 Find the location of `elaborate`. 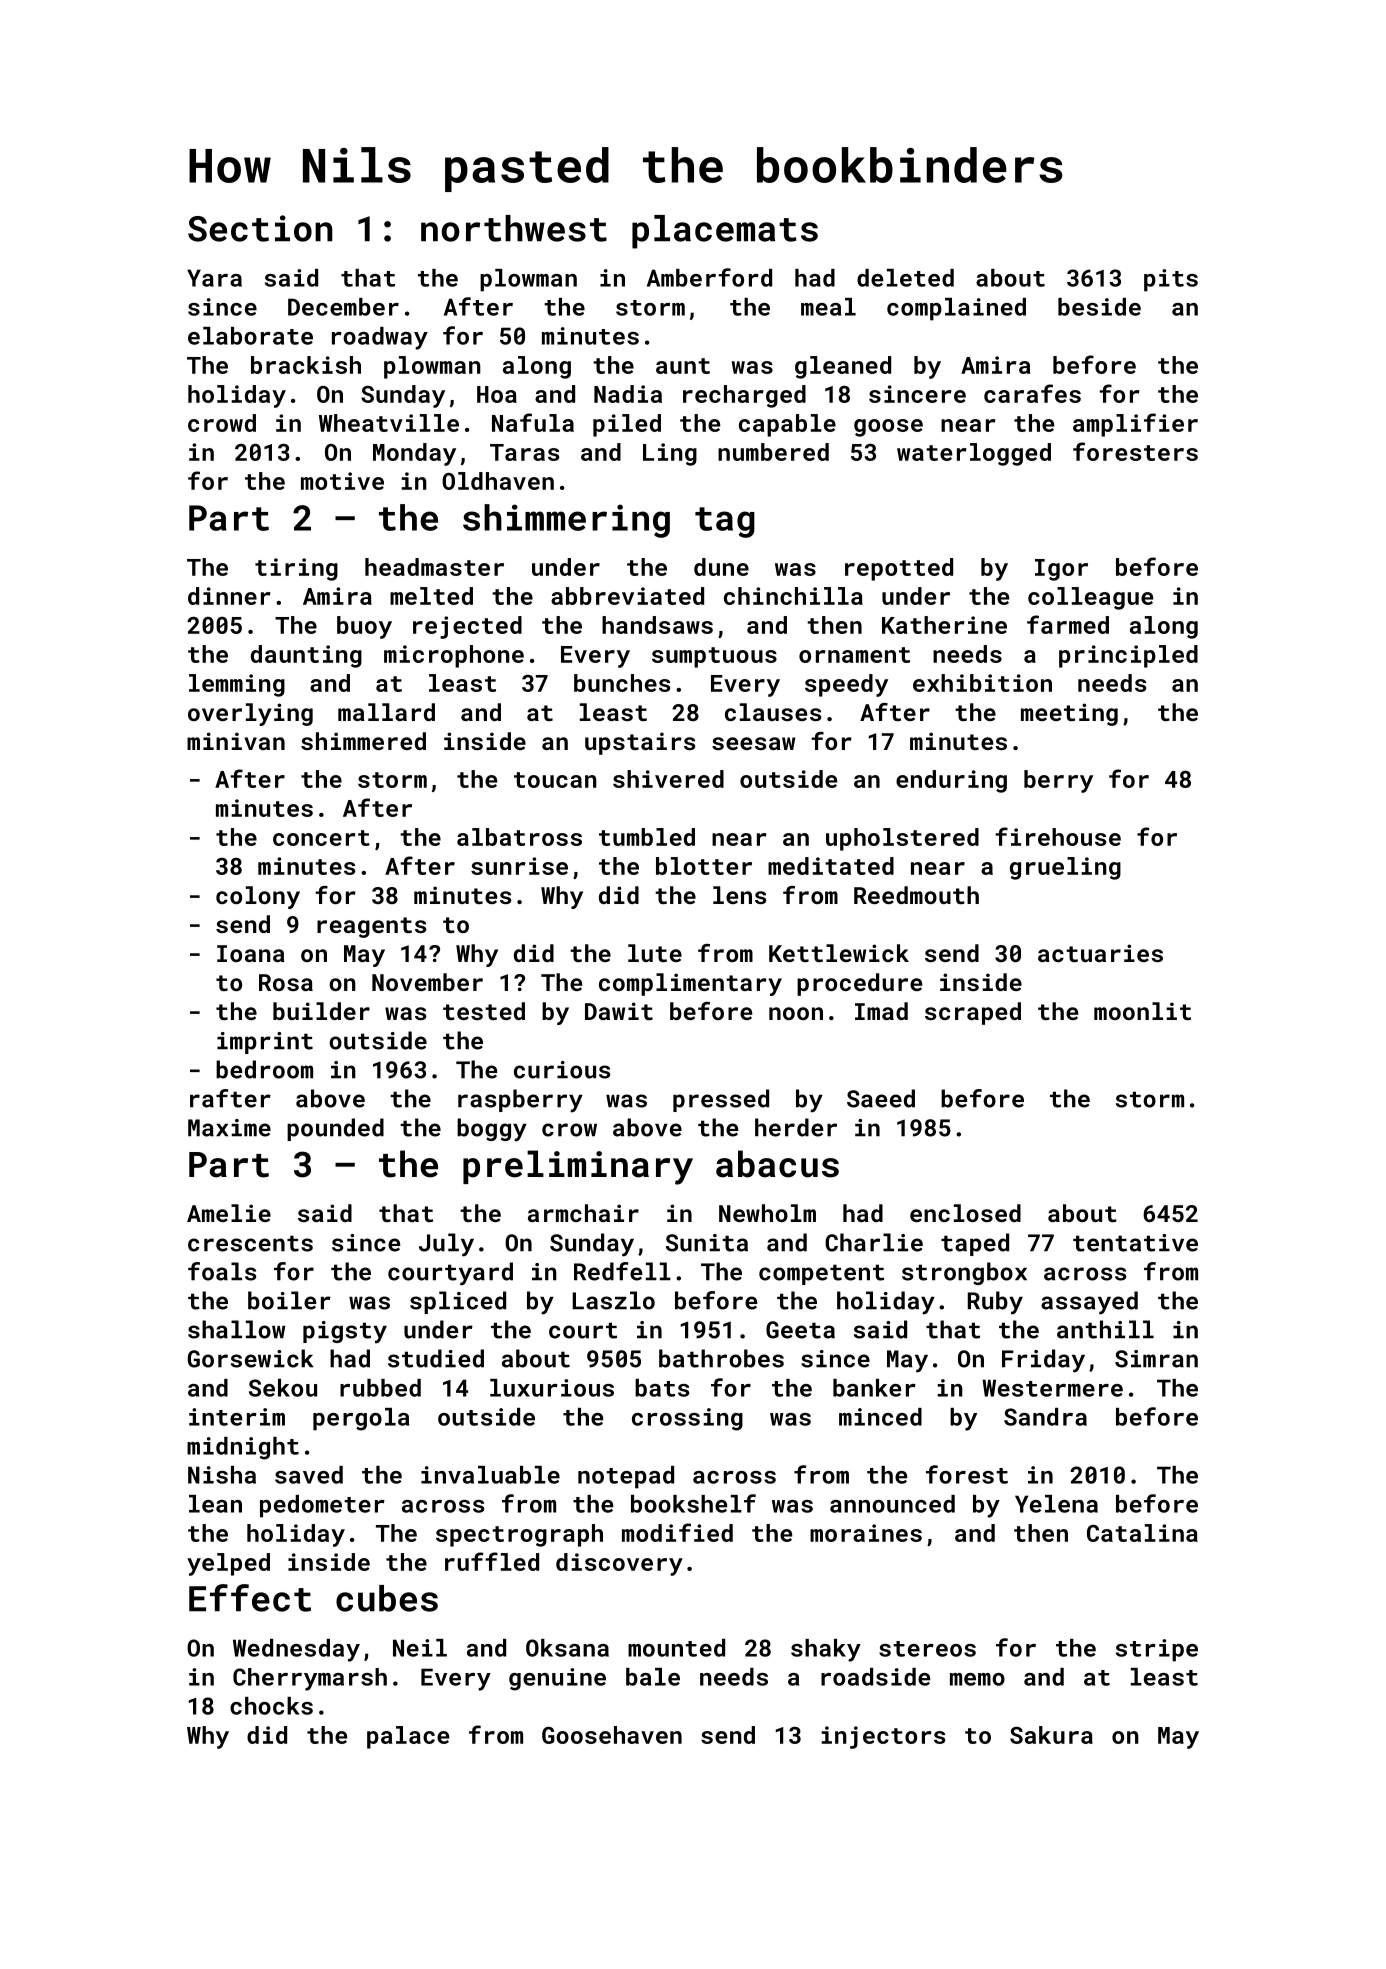

elaborate is located at coordinates (250, 336).
